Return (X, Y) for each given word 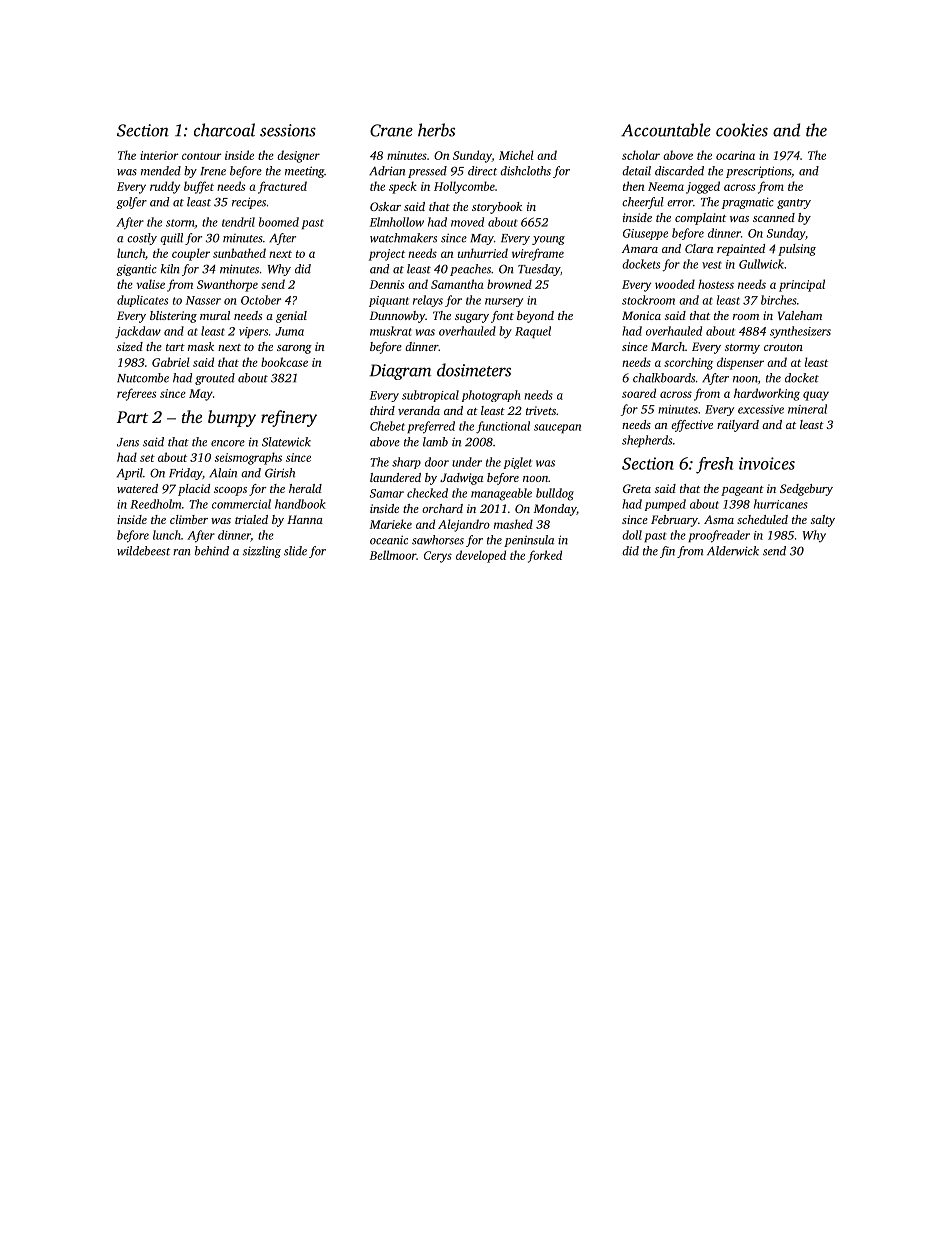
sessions (288, 130)
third (382, 410)
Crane (391, 130)
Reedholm (155, 504)
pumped (665, 505)
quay (816, 396)
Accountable (666, 130)
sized (130, 346)
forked (545, 556)
